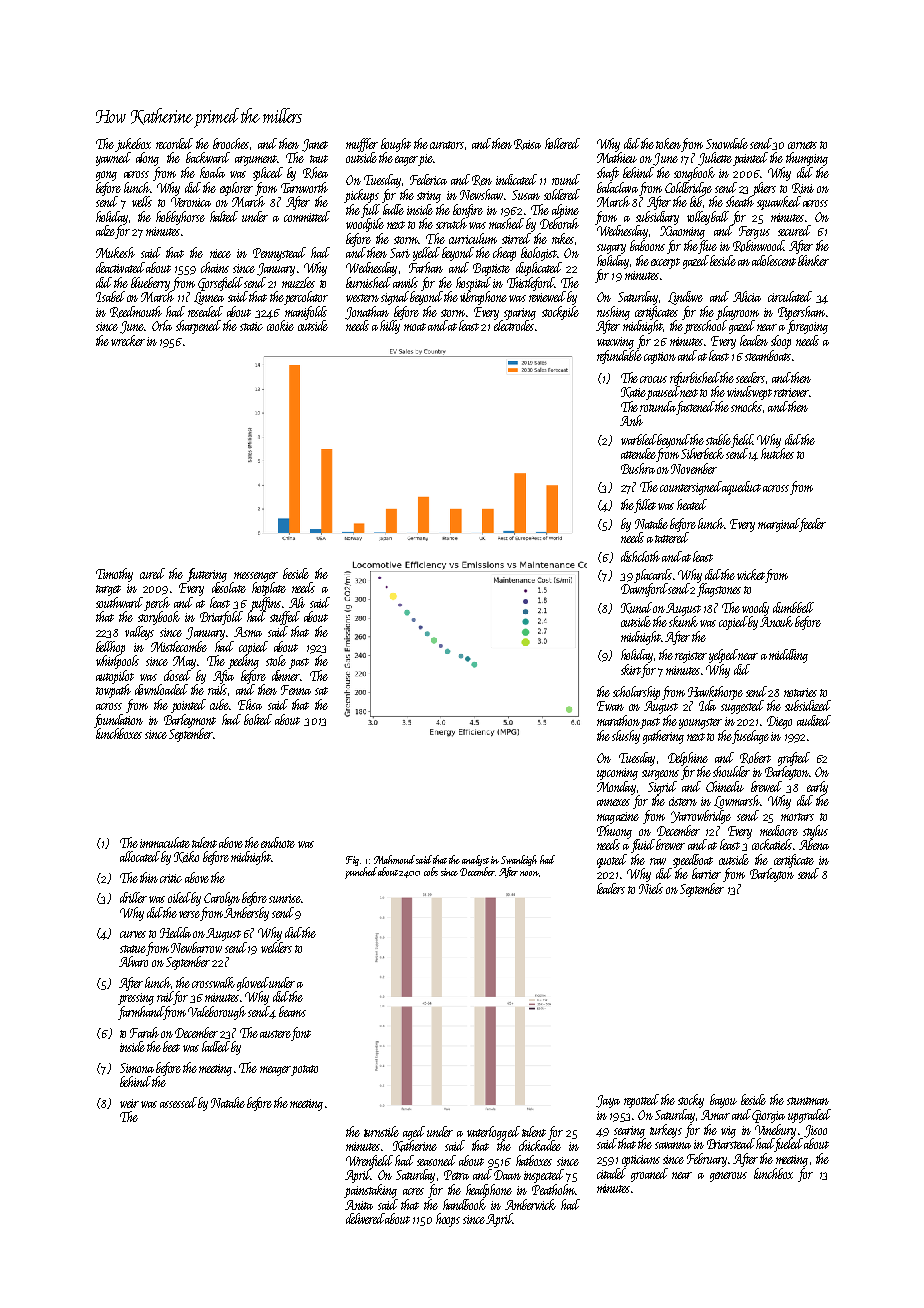 The image size is (924, 1308). Describe the element at coordinates (688, 189) in the screenshot. I see `Coldbridge` at that location.
